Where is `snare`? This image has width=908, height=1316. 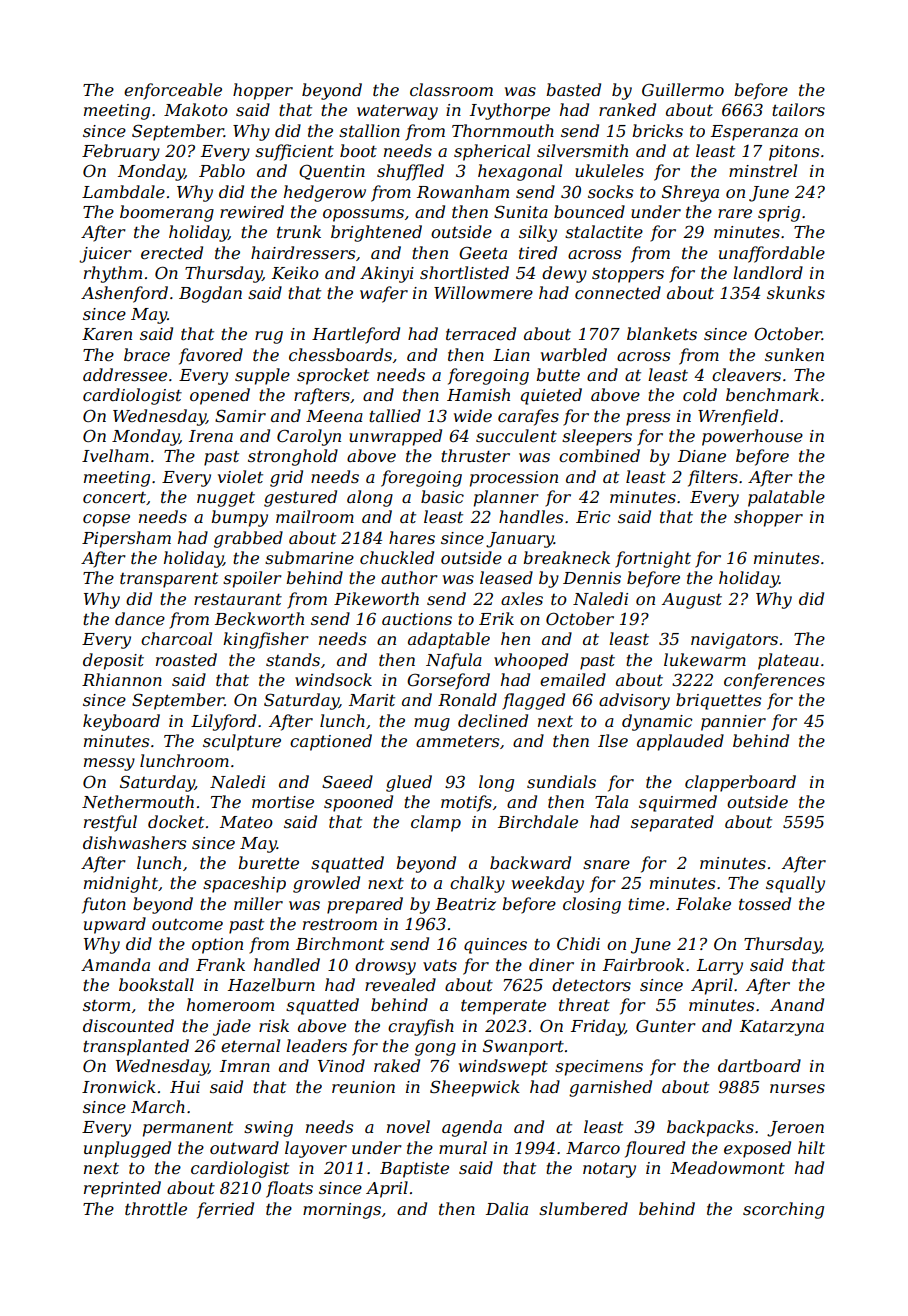 snare is located at coordinates (606, 864).
